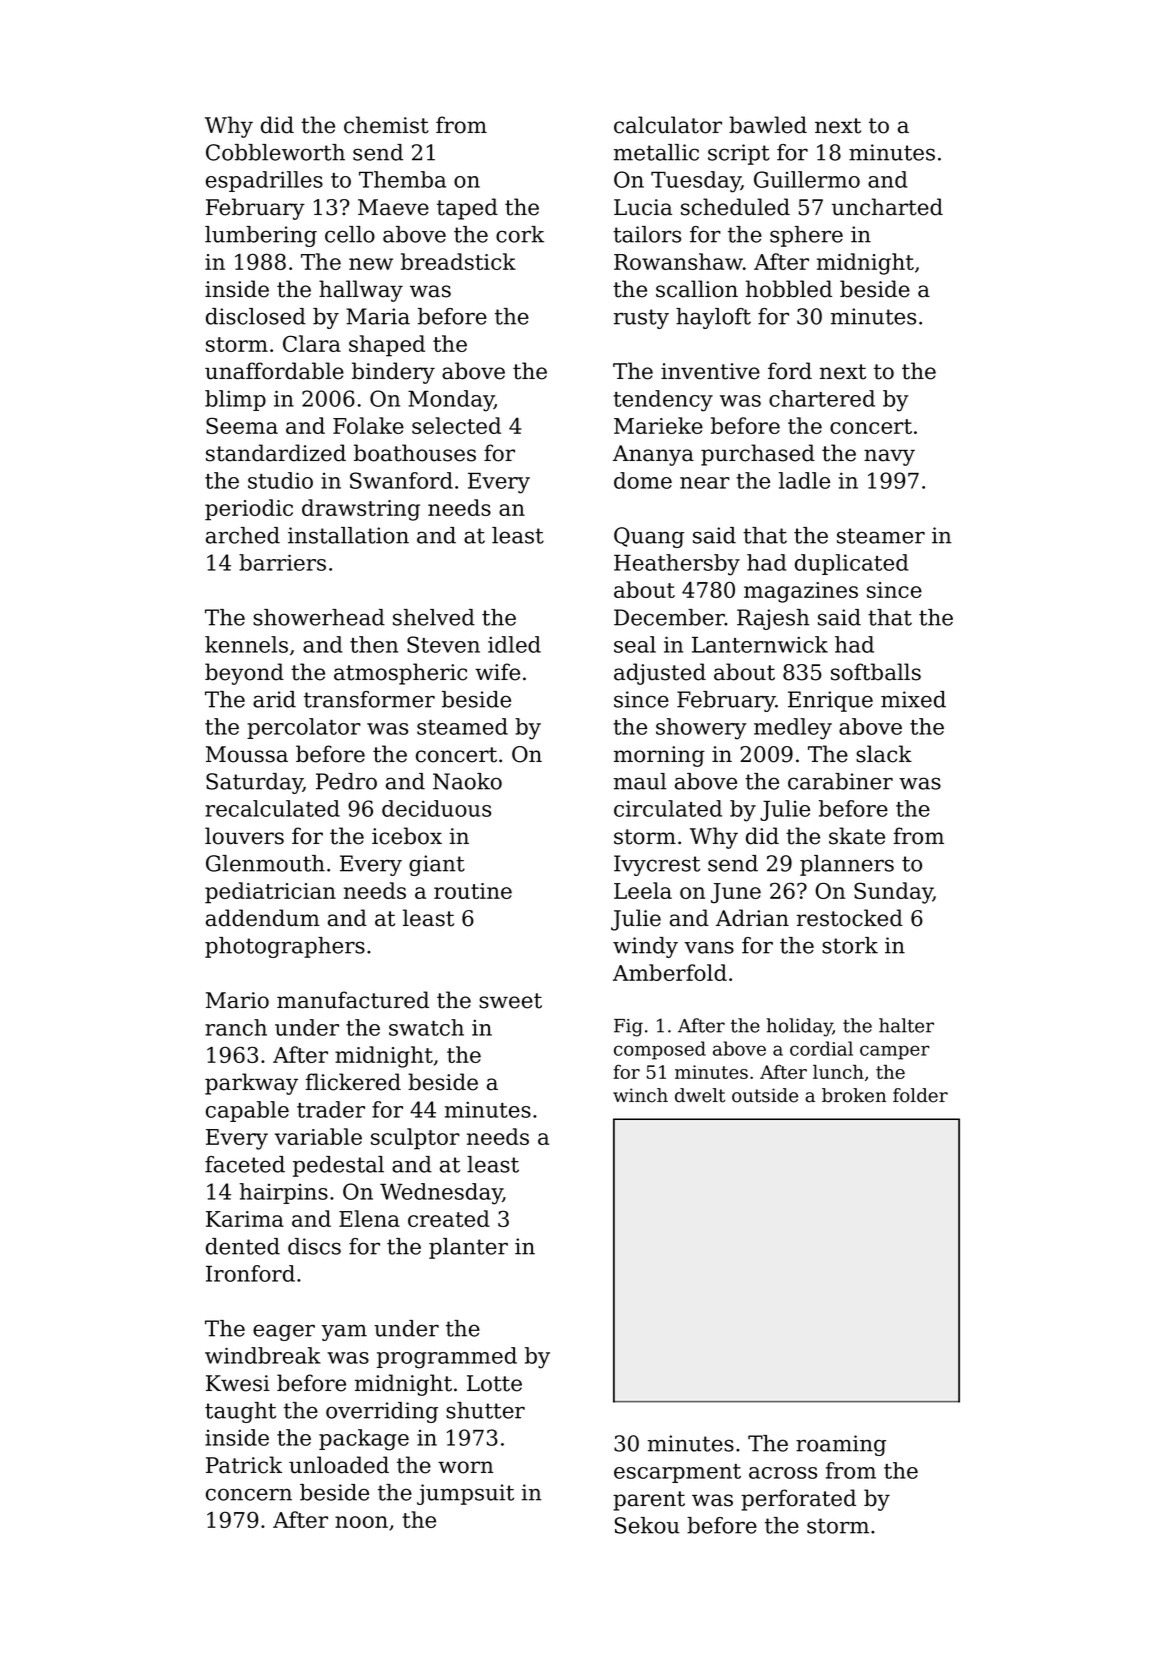 The image size is (1165, 1654). What do you see at coordinates (640, 781) in the page?
I see `maul` at bounding box center [640, 781].
